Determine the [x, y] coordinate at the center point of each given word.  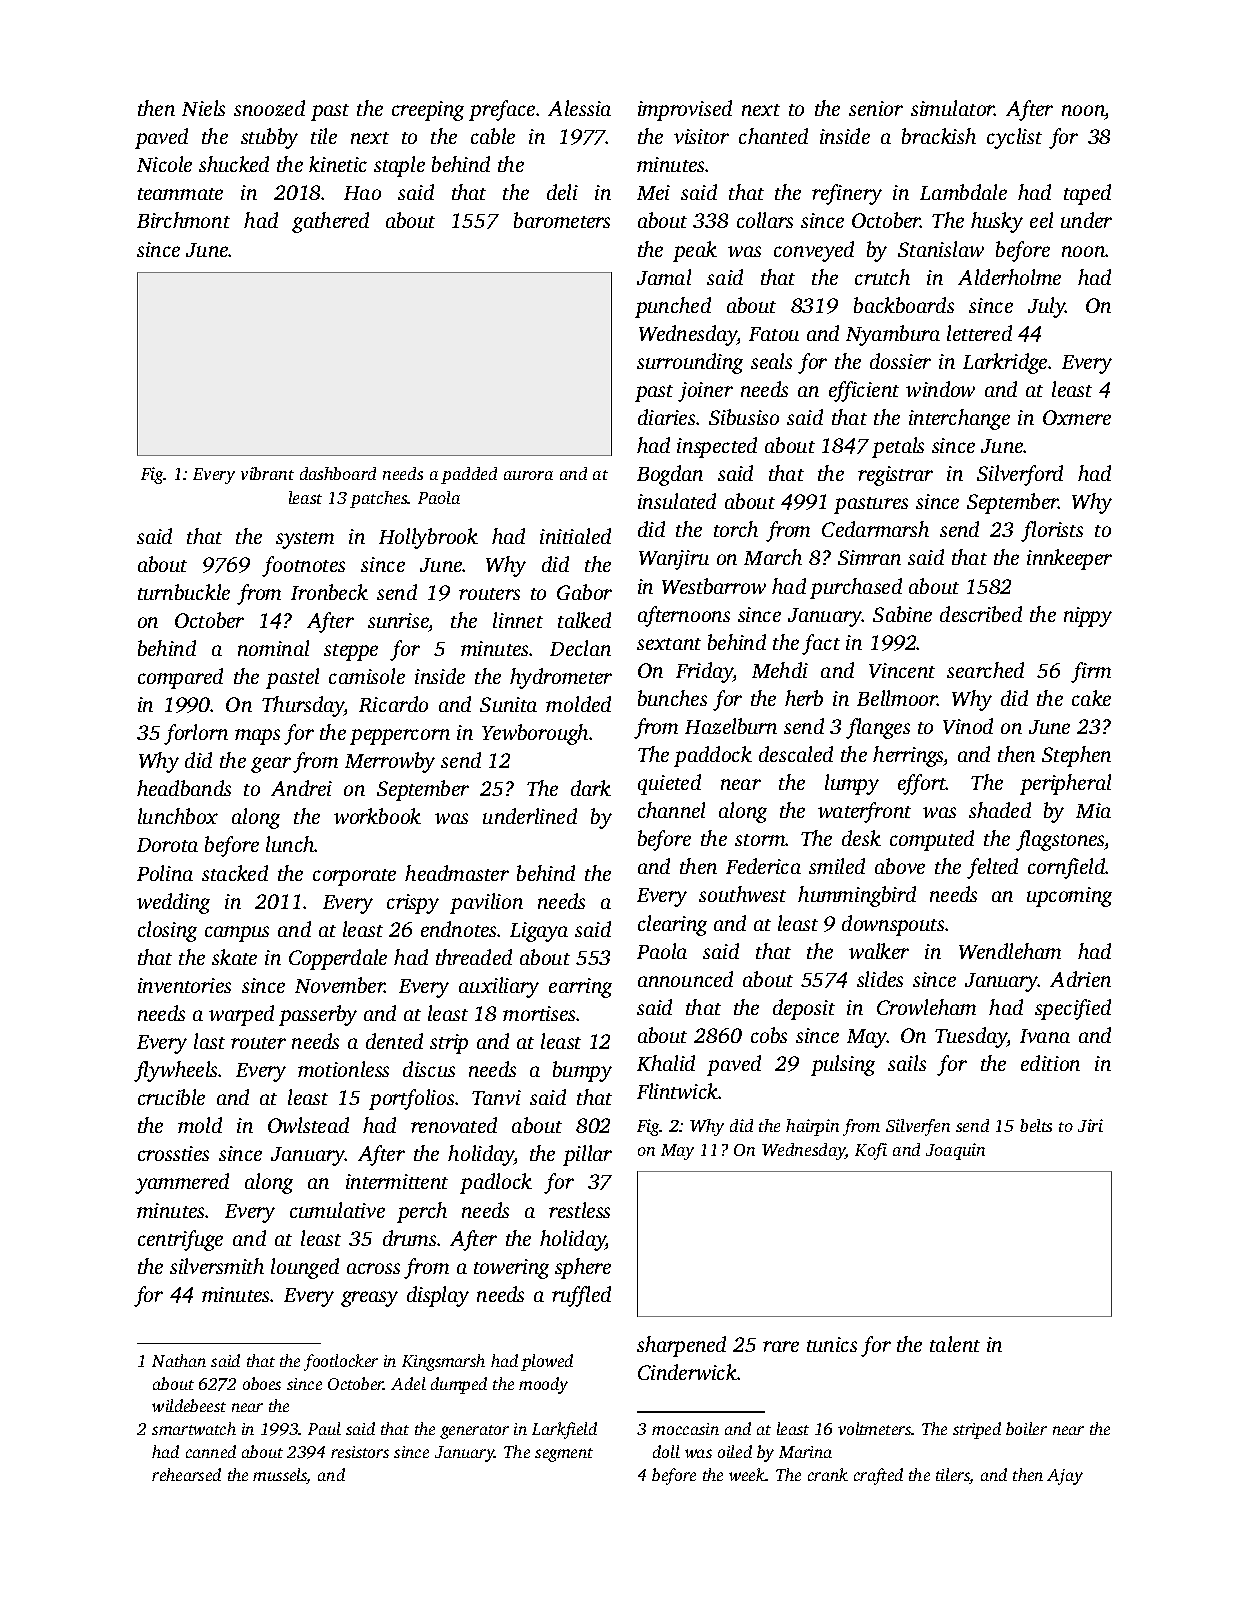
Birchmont [183, 220]
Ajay [1065, 1477]
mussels [280, 1476]
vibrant [267, 473]
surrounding [690, 363]
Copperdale [338, 959]
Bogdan [670, 475]
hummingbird [857, 896]
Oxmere [1077, 417]
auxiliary [499, 987]
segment [564, 1455]
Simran [869, 557]
